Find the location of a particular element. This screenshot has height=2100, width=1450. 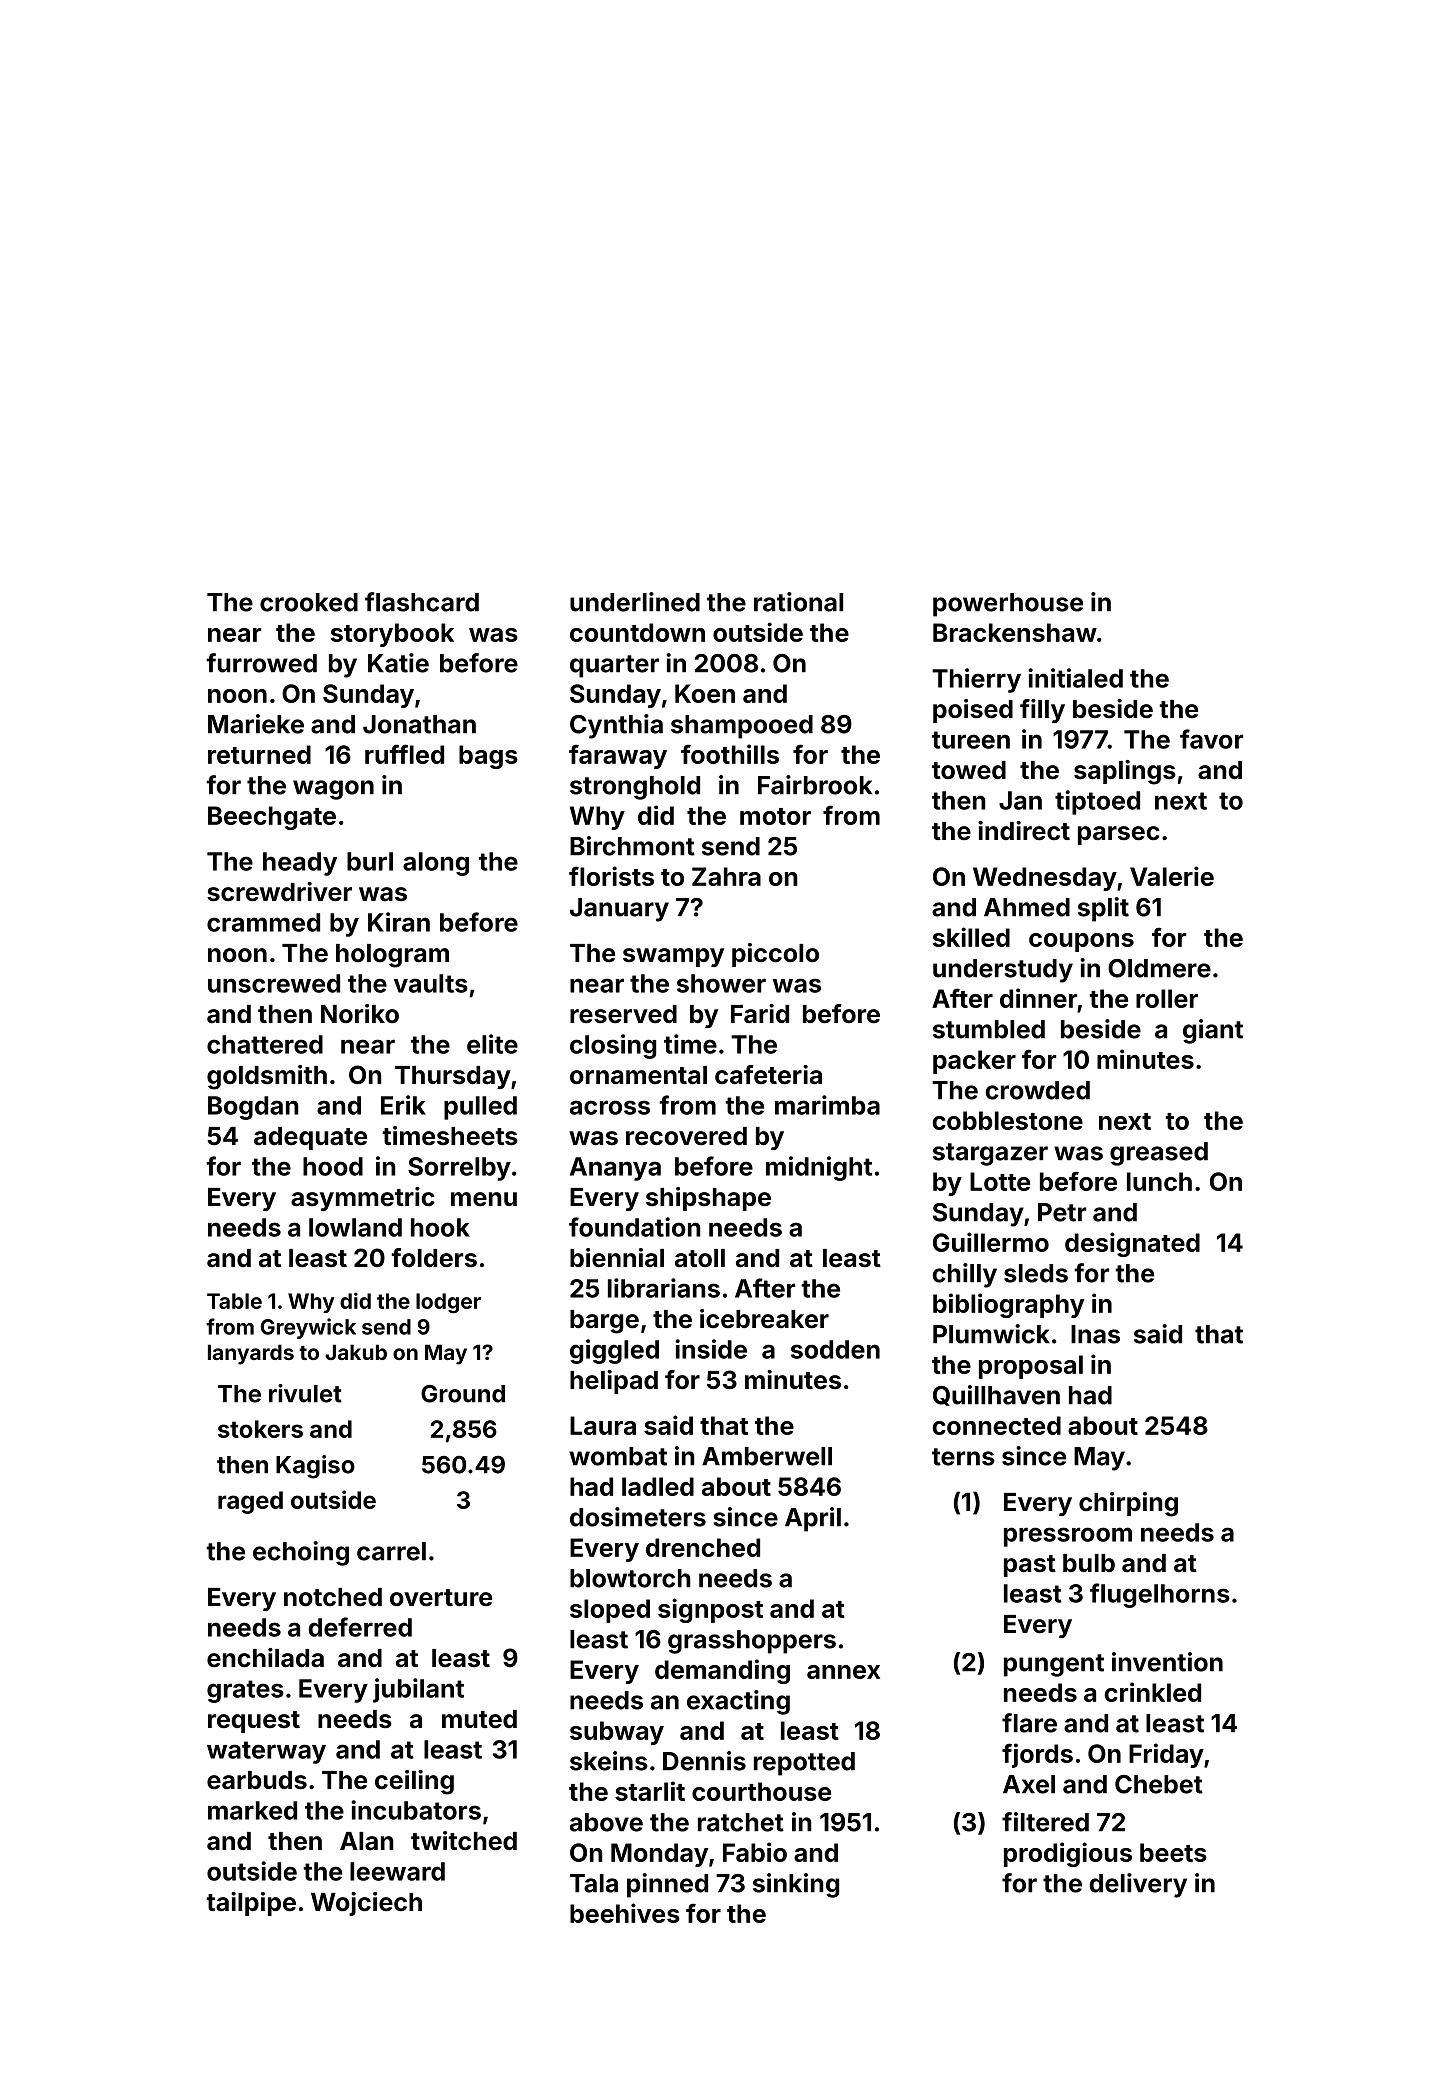

hologram is located at coordinates (392, 956).
